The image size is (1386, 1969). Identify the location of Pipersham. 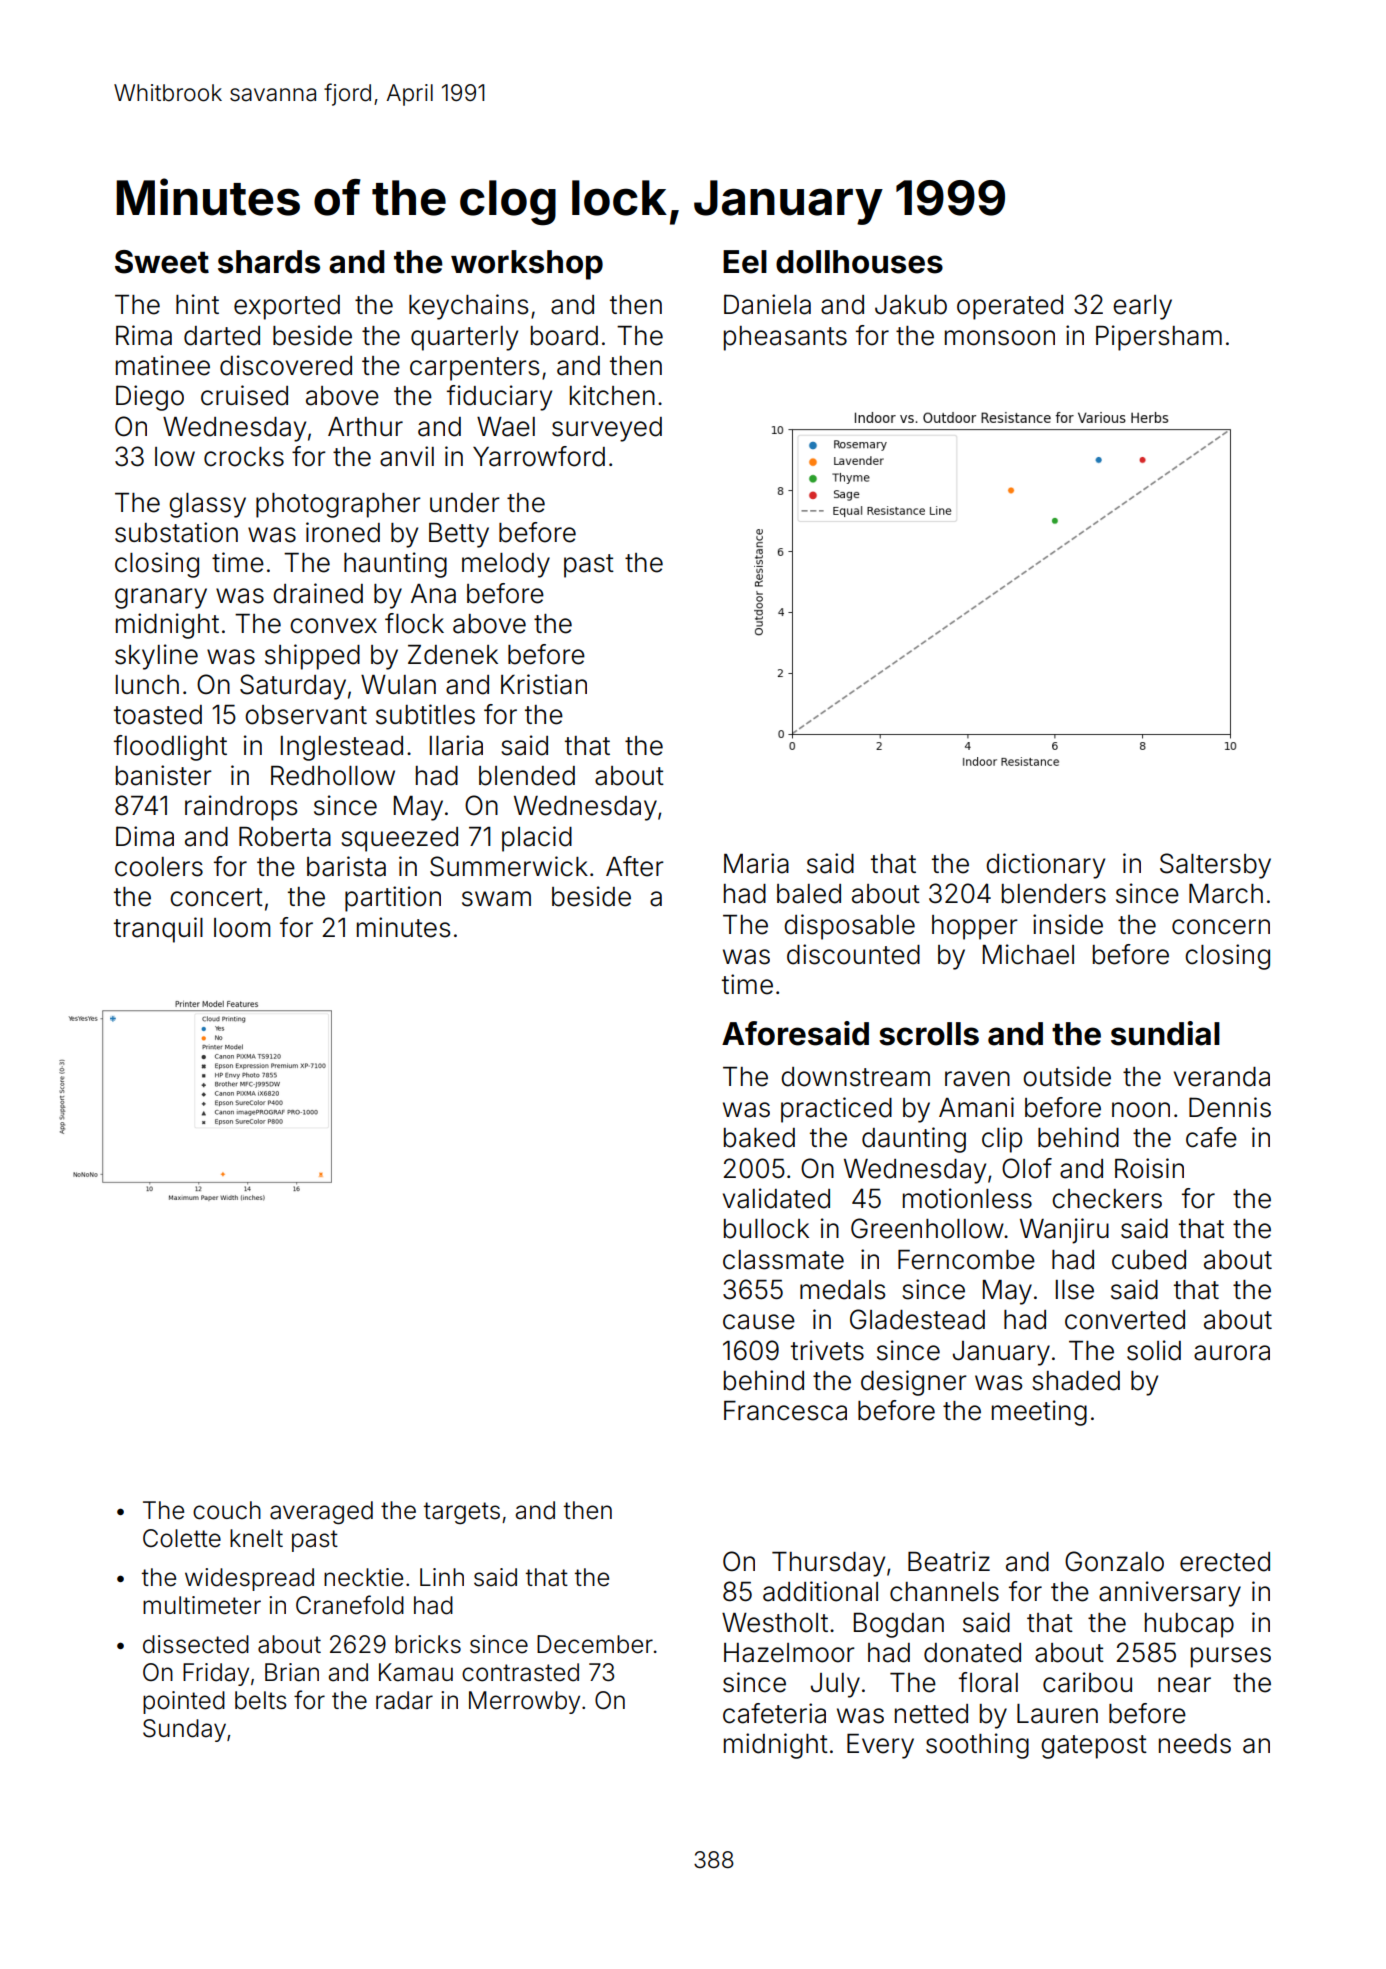
(1159, 338).
